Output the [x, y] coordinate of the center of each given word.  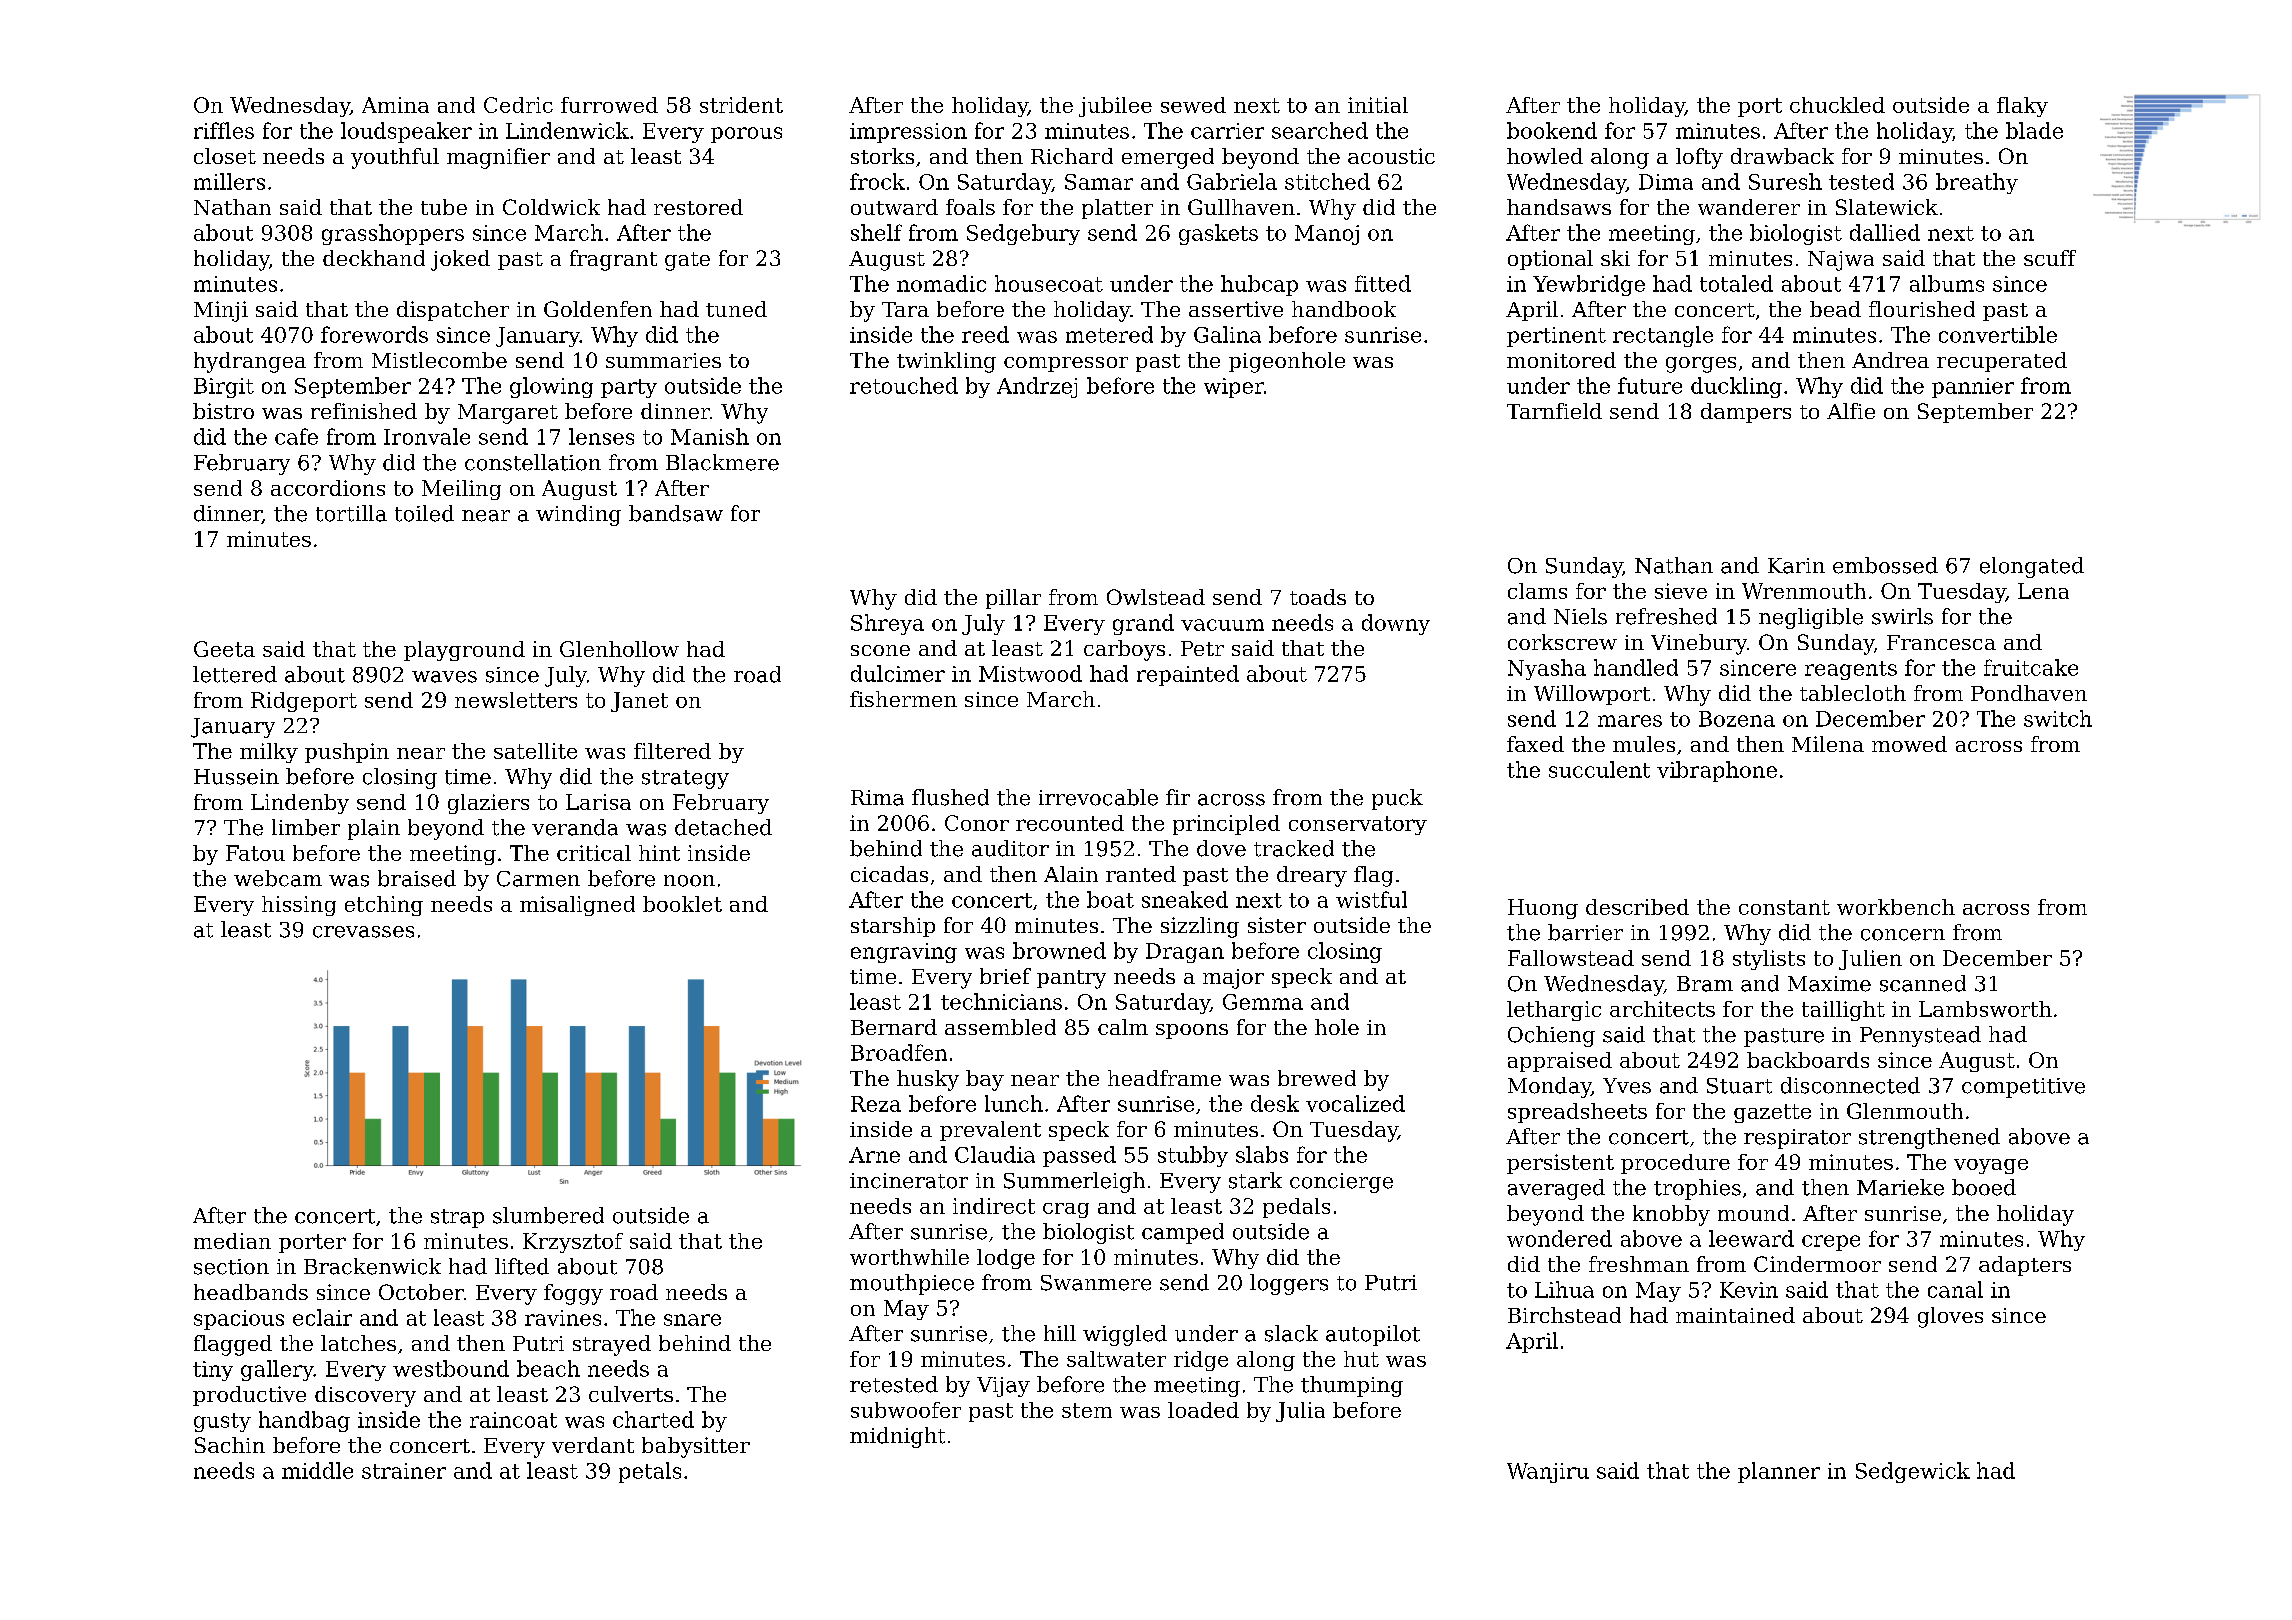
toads [1318, 597]
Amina [395, 105]
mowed [1909, 744]
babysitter [696, 1447]
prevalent [990, 1131]
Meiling [461, 490]
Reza [876, 1104]
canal [1955, 1289]
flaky [2022, 107]
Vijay [1003, 1387]
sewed [1193, 105]
